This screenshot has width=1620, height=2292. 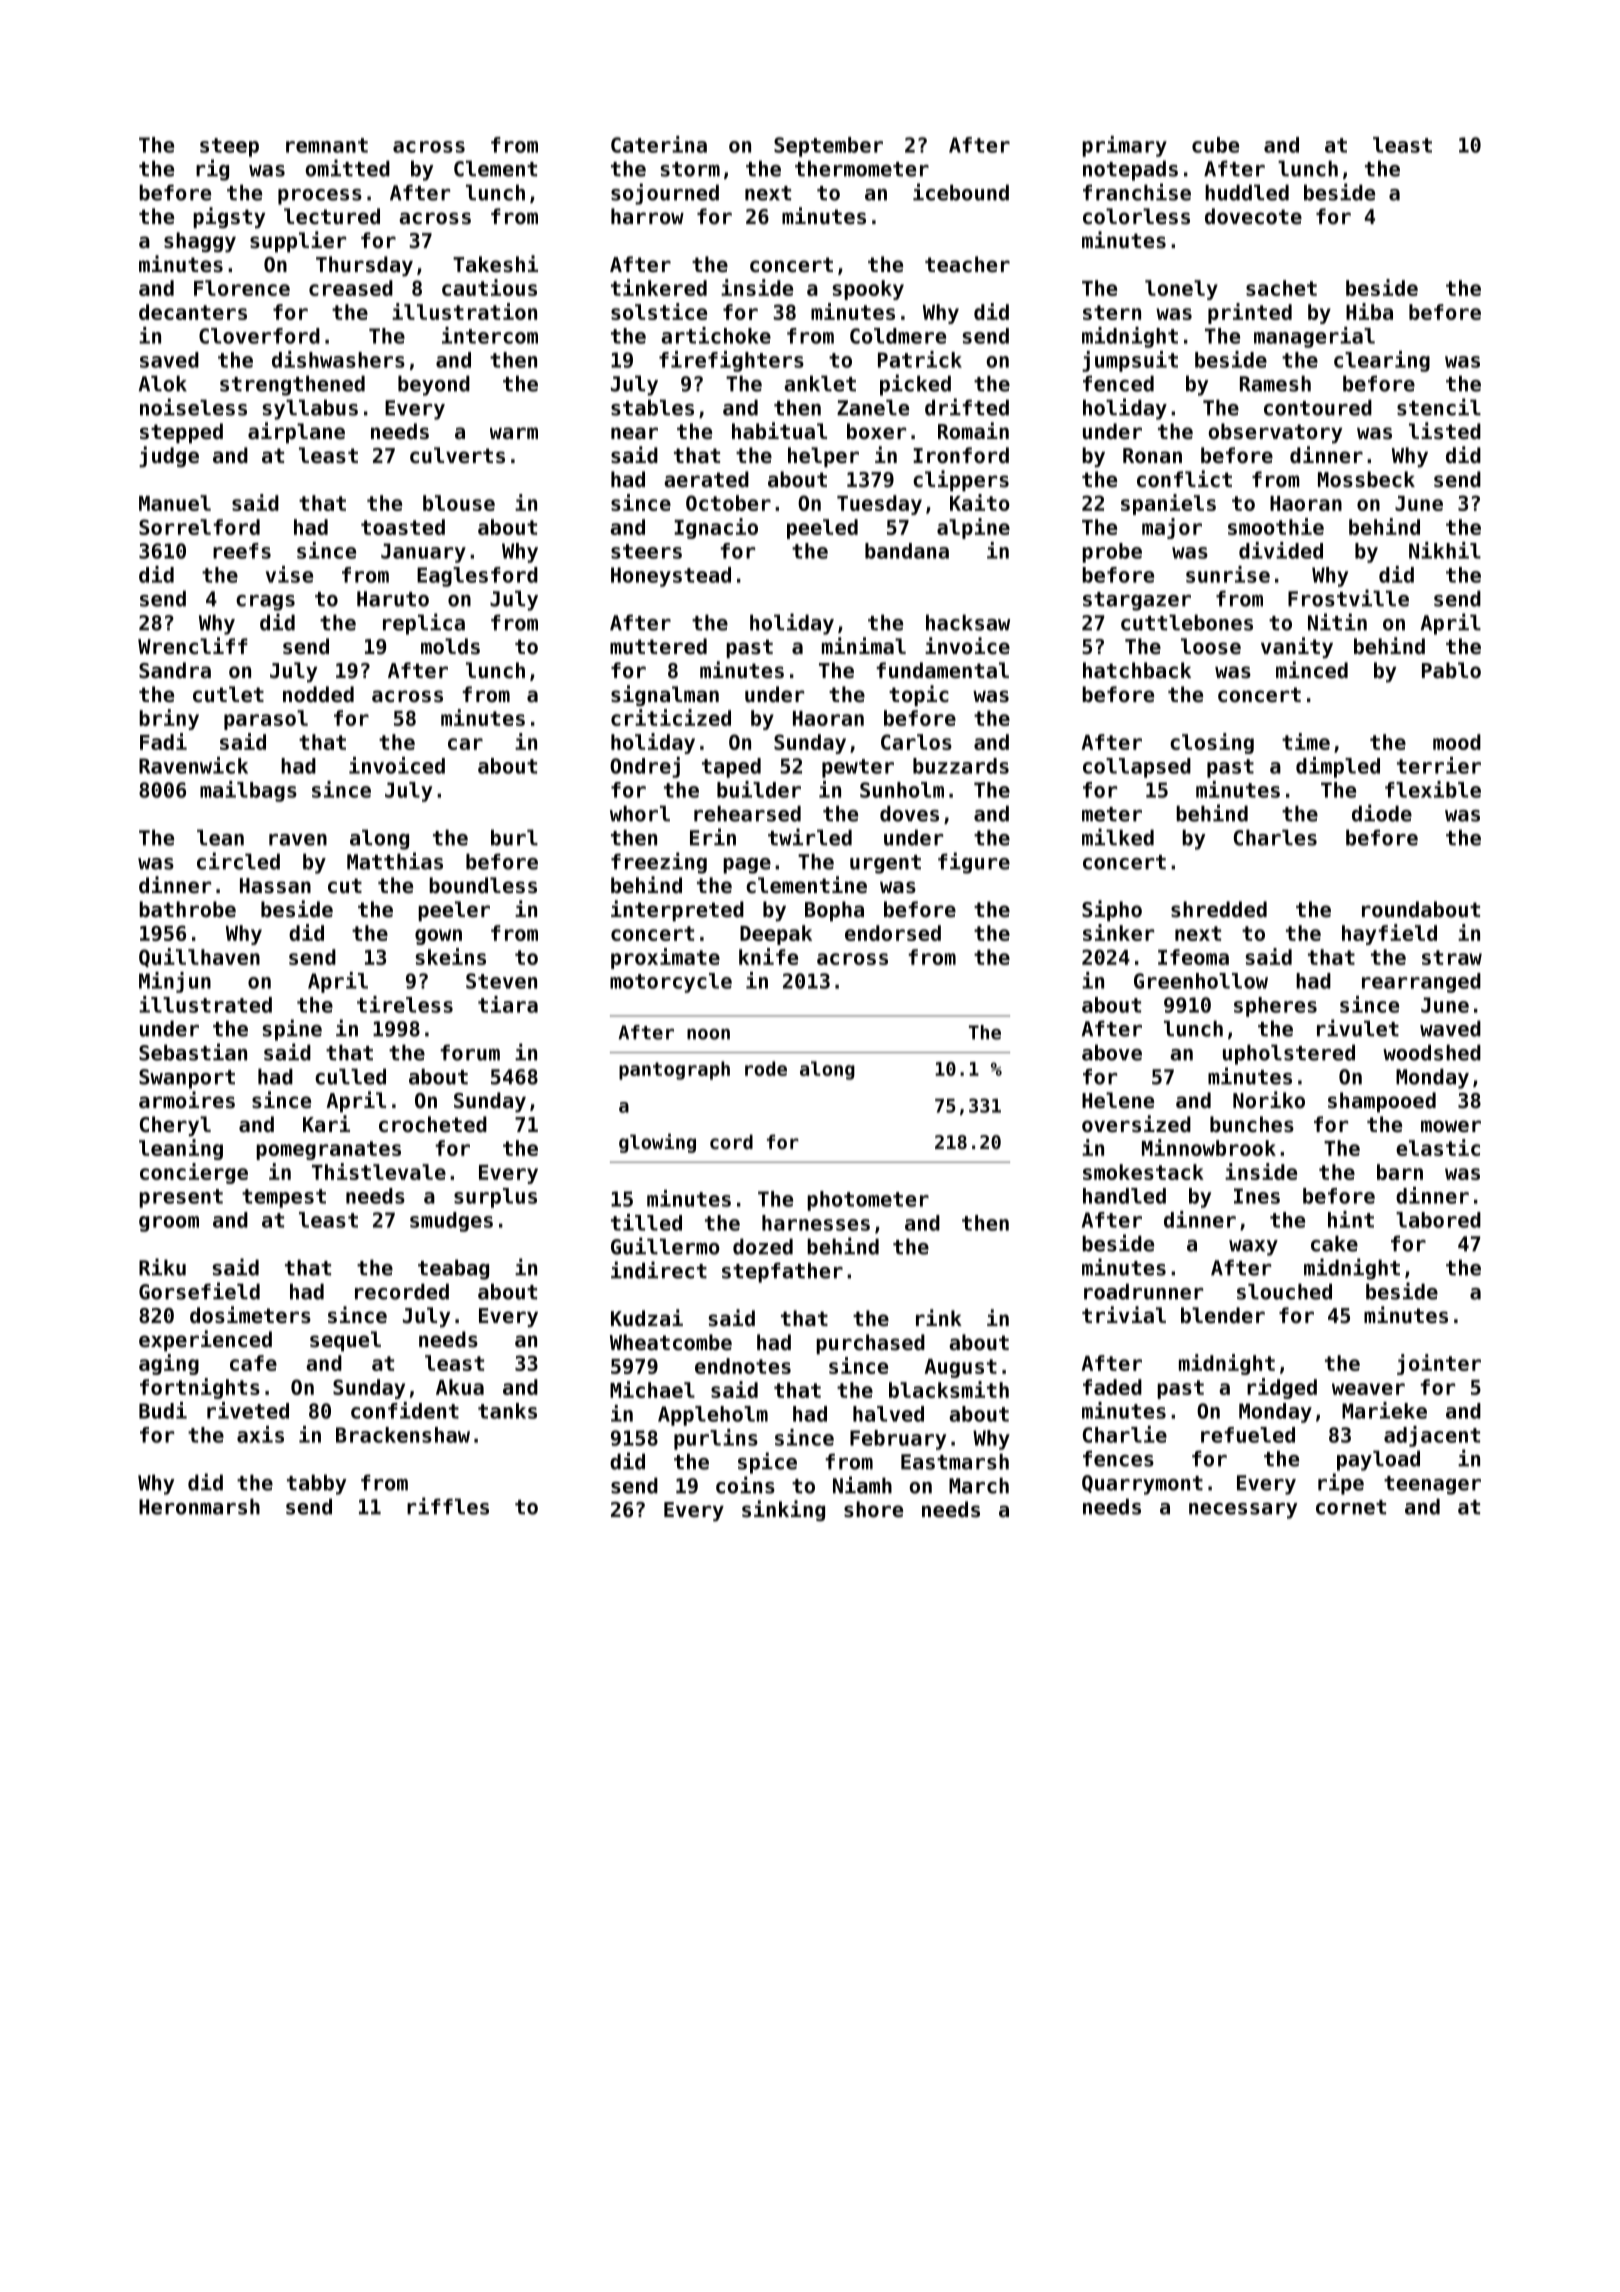 I want to click on tanks, so click(x=507, y=1411).
